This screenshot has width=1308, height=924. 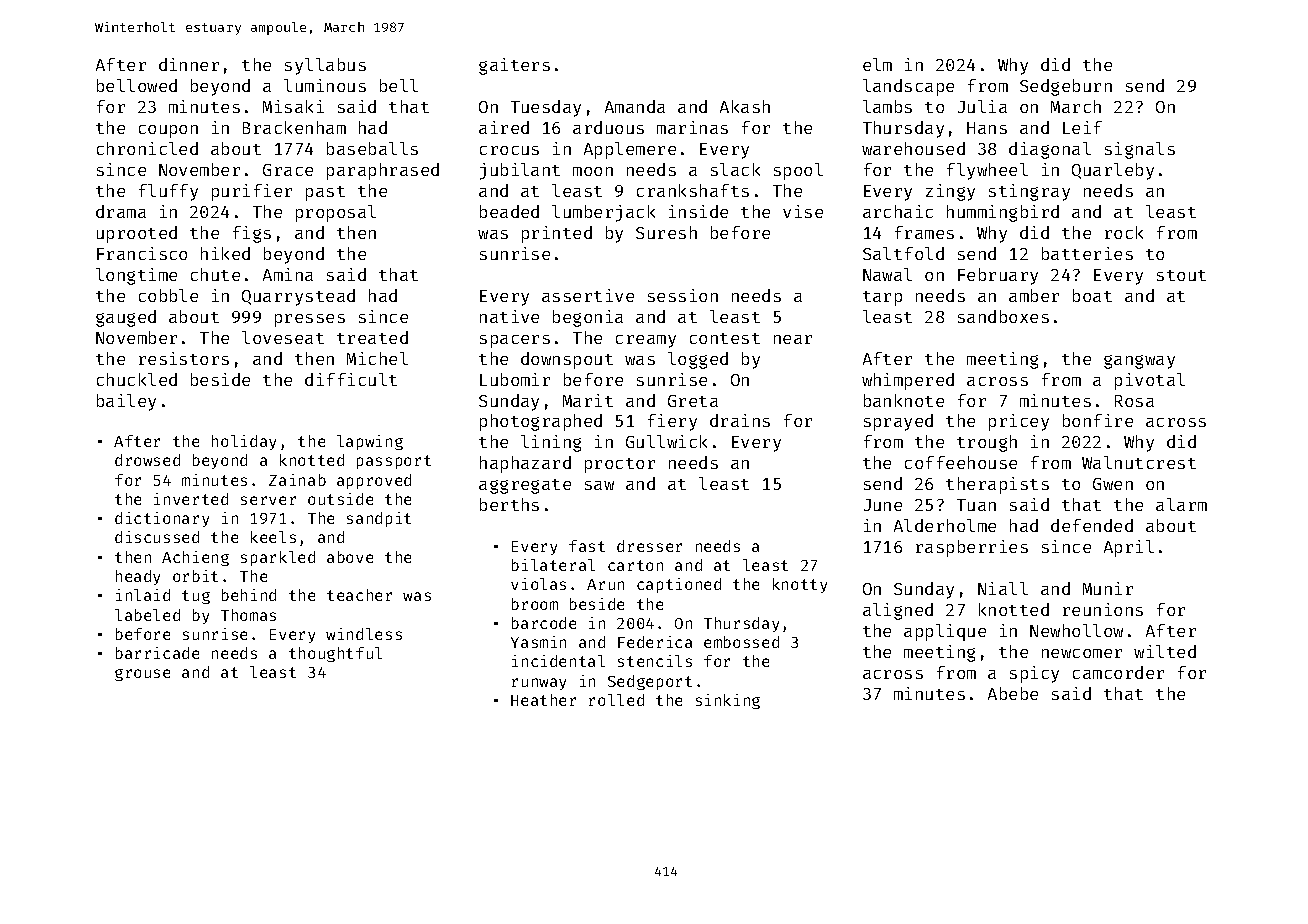 I want to click on gaiters, so click(x=514, y=66).
